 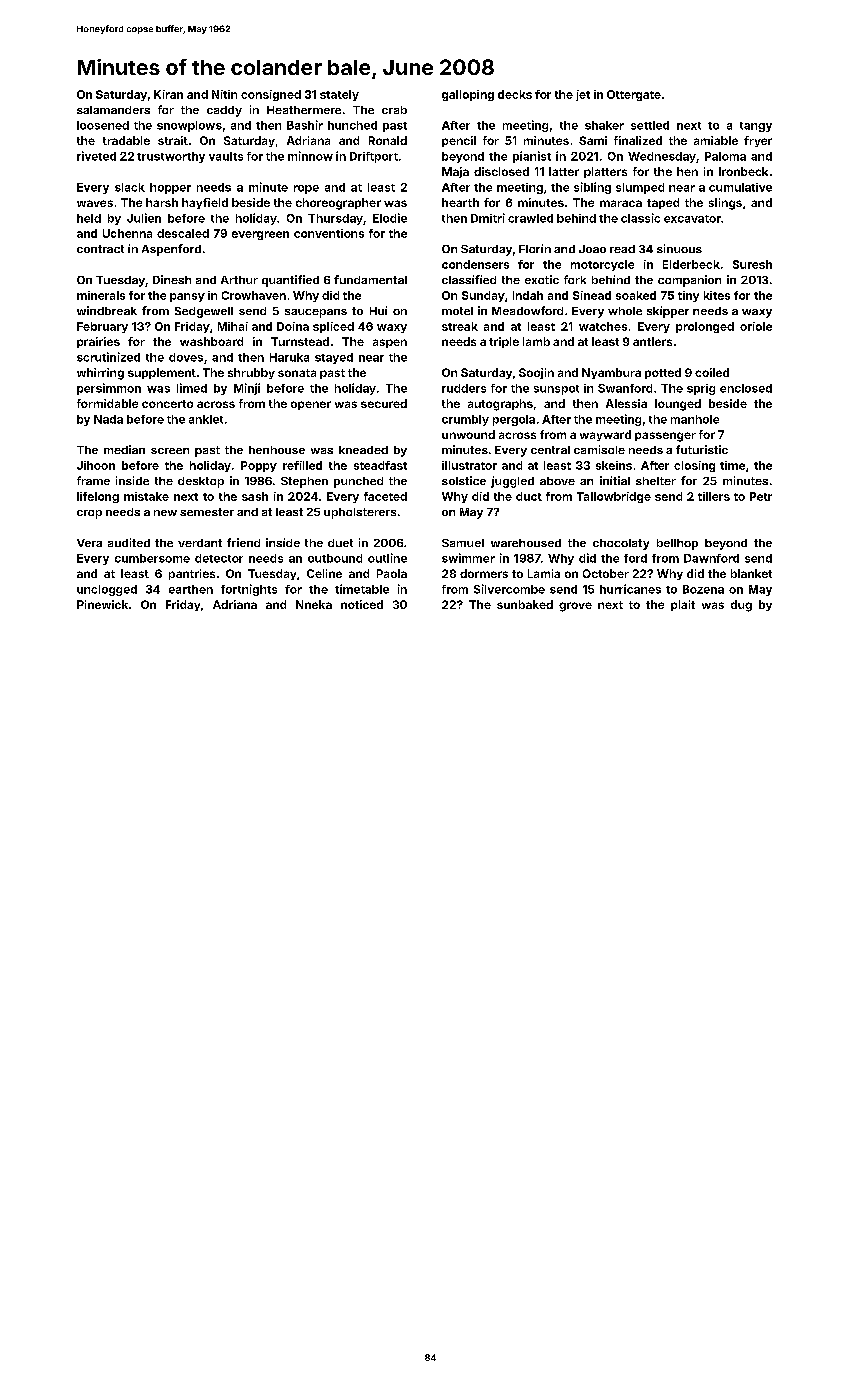 What do you see at coordinates (374, 157) in the screenshot?
I see `Driftport` at bounding box center [374, 157].
